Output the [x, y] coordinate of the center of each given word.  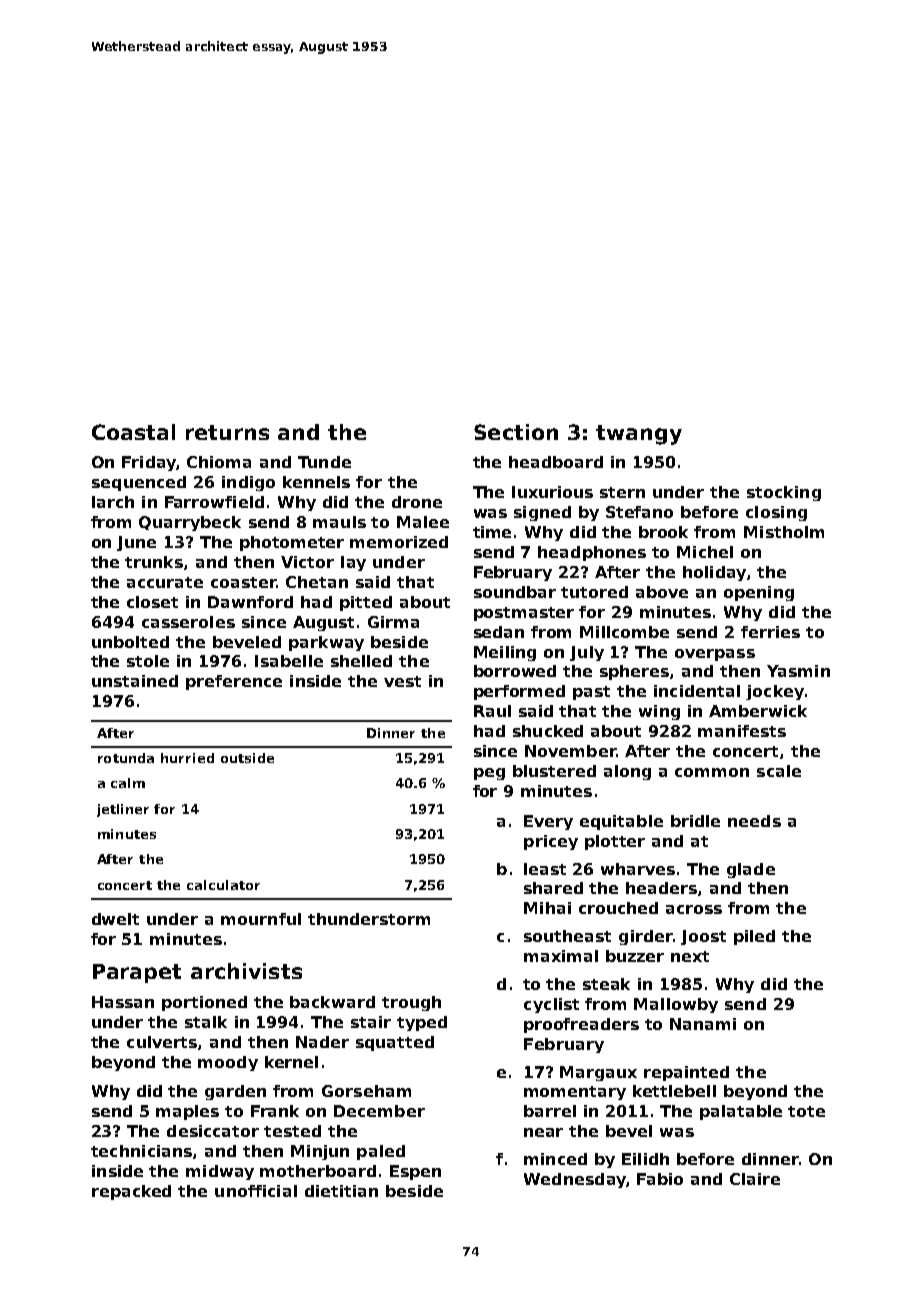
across [694, 909]
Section [516, 432]
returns [227, 432]
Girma [393, 622]
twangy [639, 435]
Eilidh [645, 1159]
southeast [567, 936]
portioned [204, 1003]
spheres [634, 672]
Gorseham [366, 1091]
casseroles [188, 622]
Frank [275, 1111]
